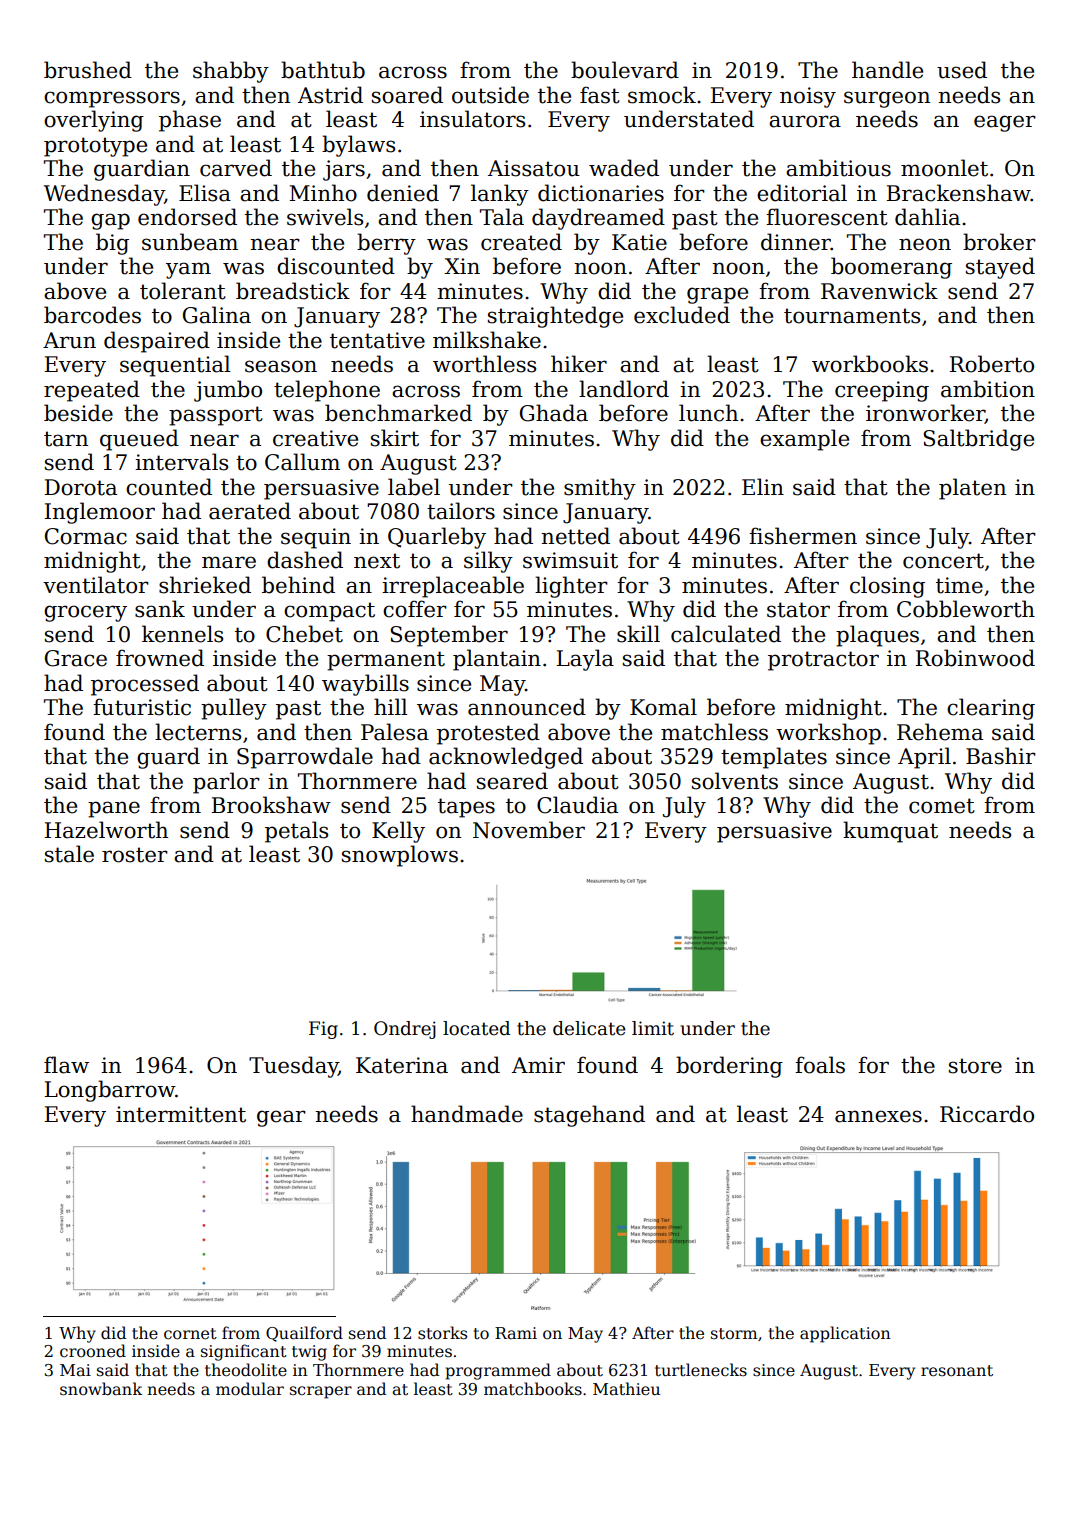  What do you see at coordinates (323, 70) in the page?
I see `bathtub` at bounding box center [323, 70].
